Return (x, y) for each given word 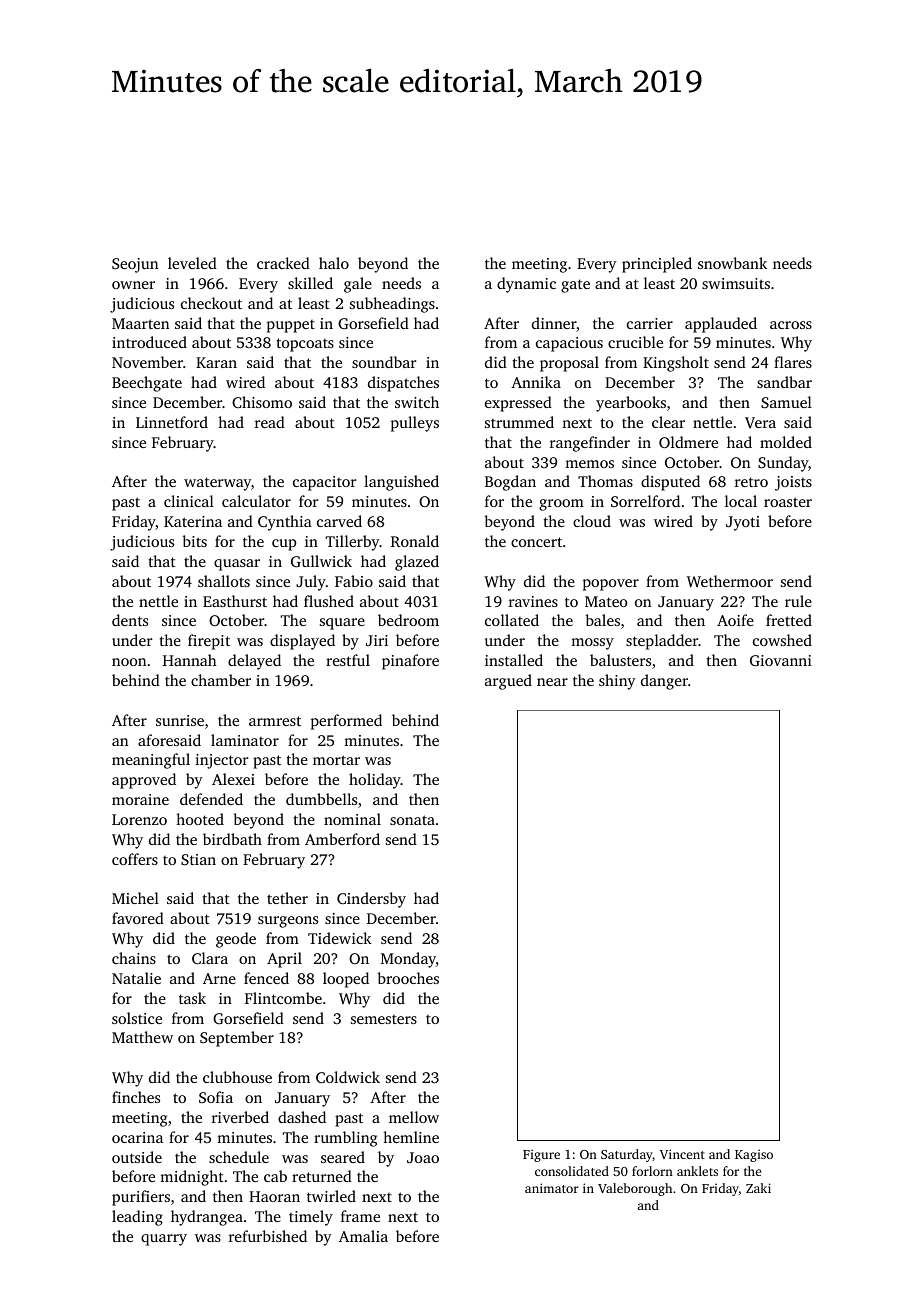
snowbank (732, 263)
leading (137, 1218)
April (284, 960)
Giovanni (781, 660)
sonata (412, 820)
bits (194, 541)
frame (360, 1216)
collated (512, 620)
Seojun (135, 265)
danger (664, 682)
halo (334, 263)
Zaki (758, 1188)
